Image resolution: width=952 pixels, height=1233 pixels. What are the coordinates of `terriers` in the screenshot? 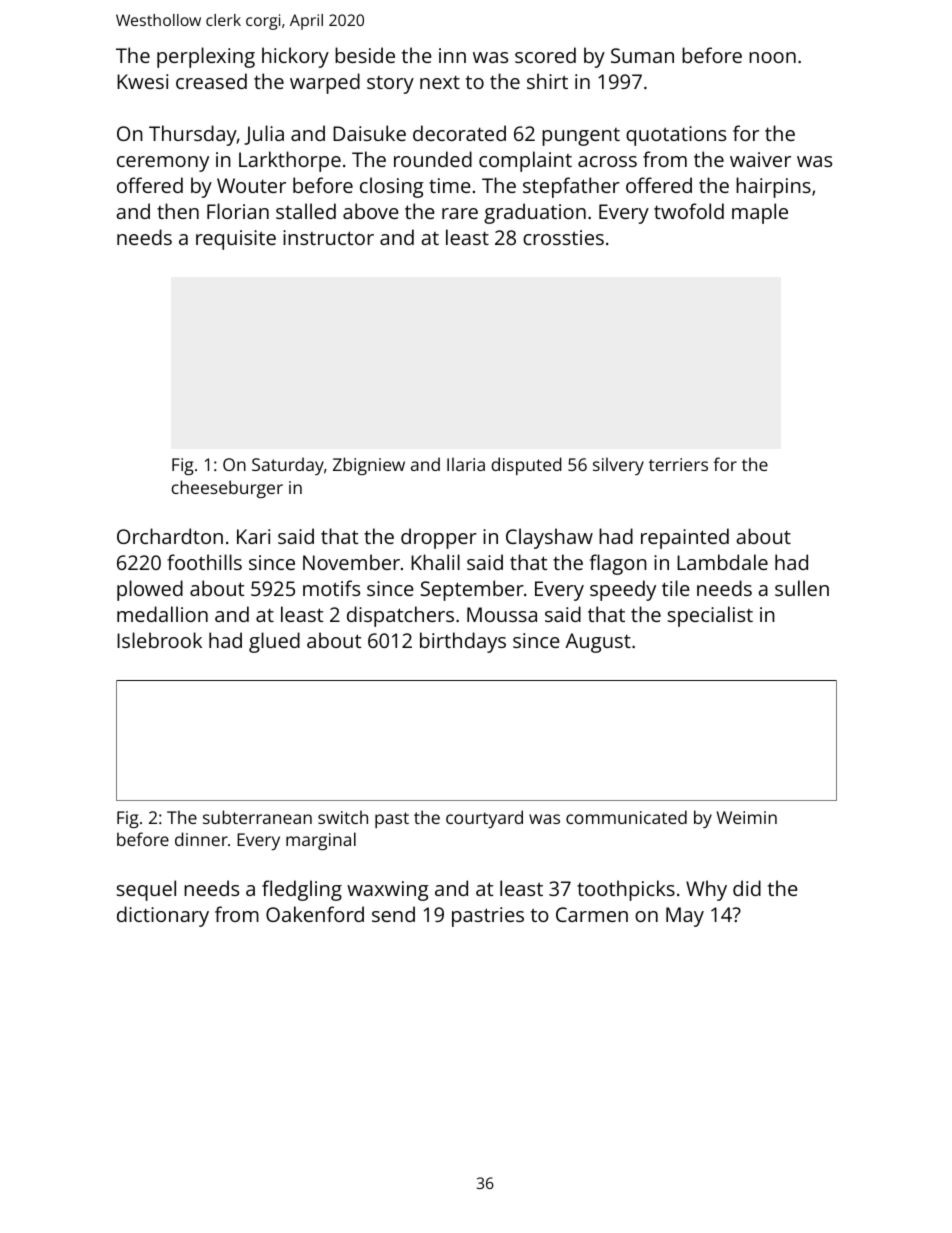 It's located at (678, 464).
